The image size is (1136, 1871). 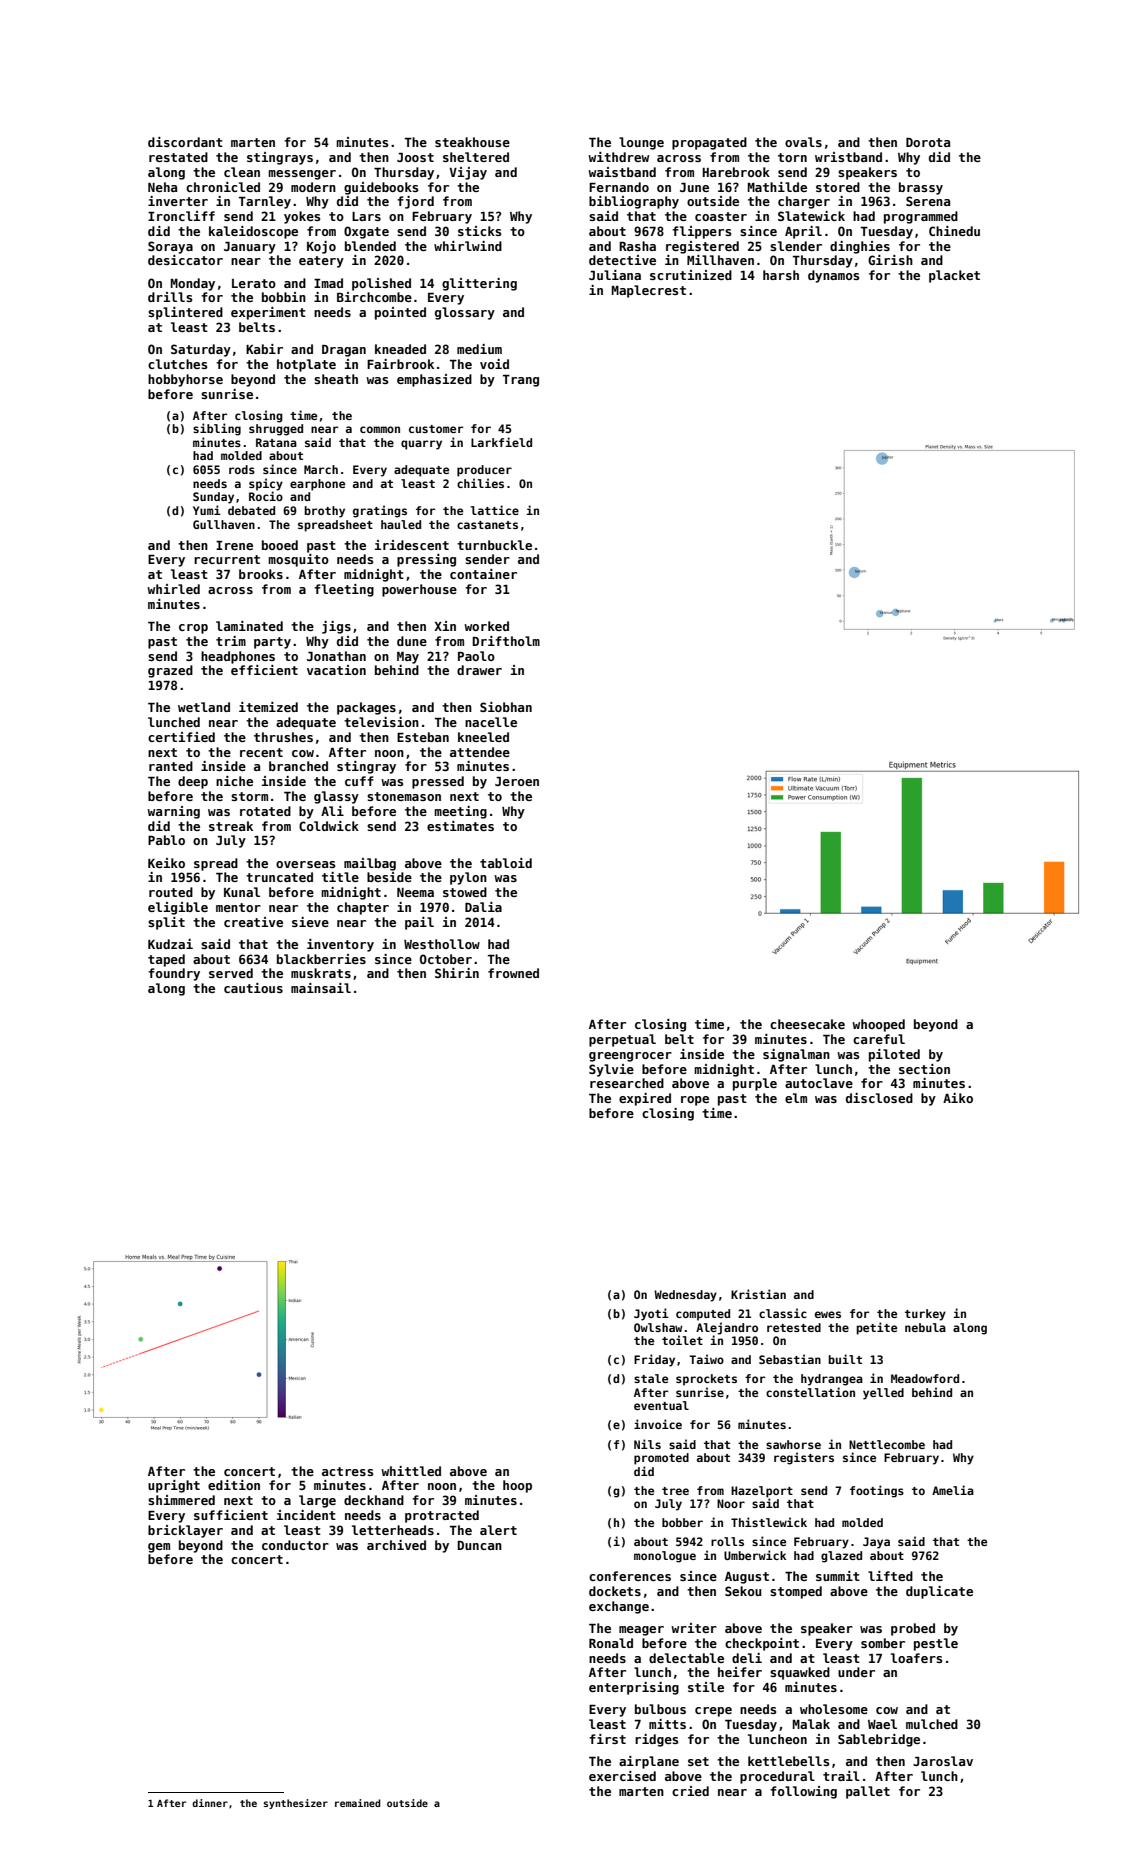 What do you see at coordinates (848, 157) in the document?
I see `wristband` at bounding box center [848, 157].
